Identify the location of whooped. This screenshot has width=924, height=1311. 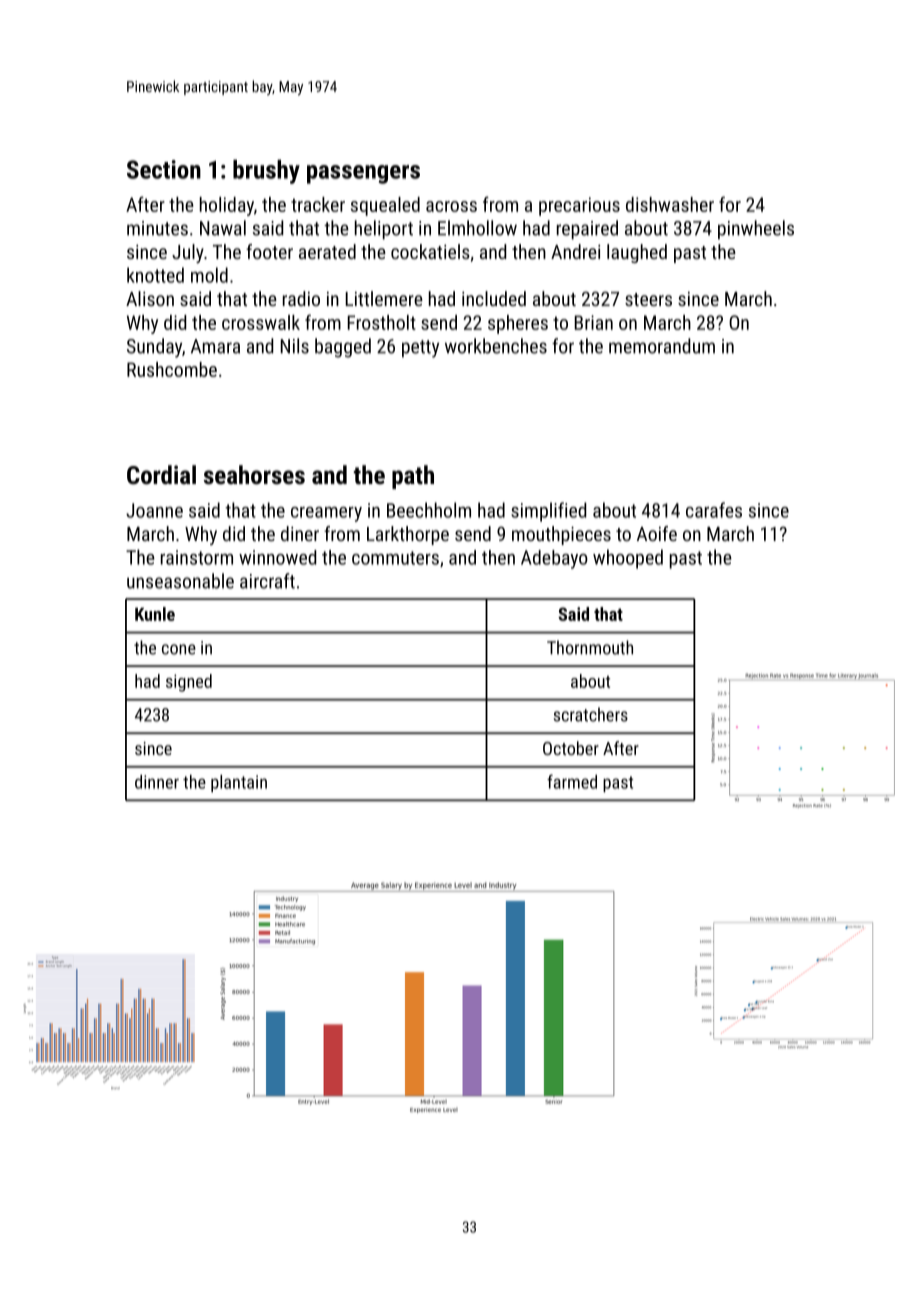
(628, 559).
